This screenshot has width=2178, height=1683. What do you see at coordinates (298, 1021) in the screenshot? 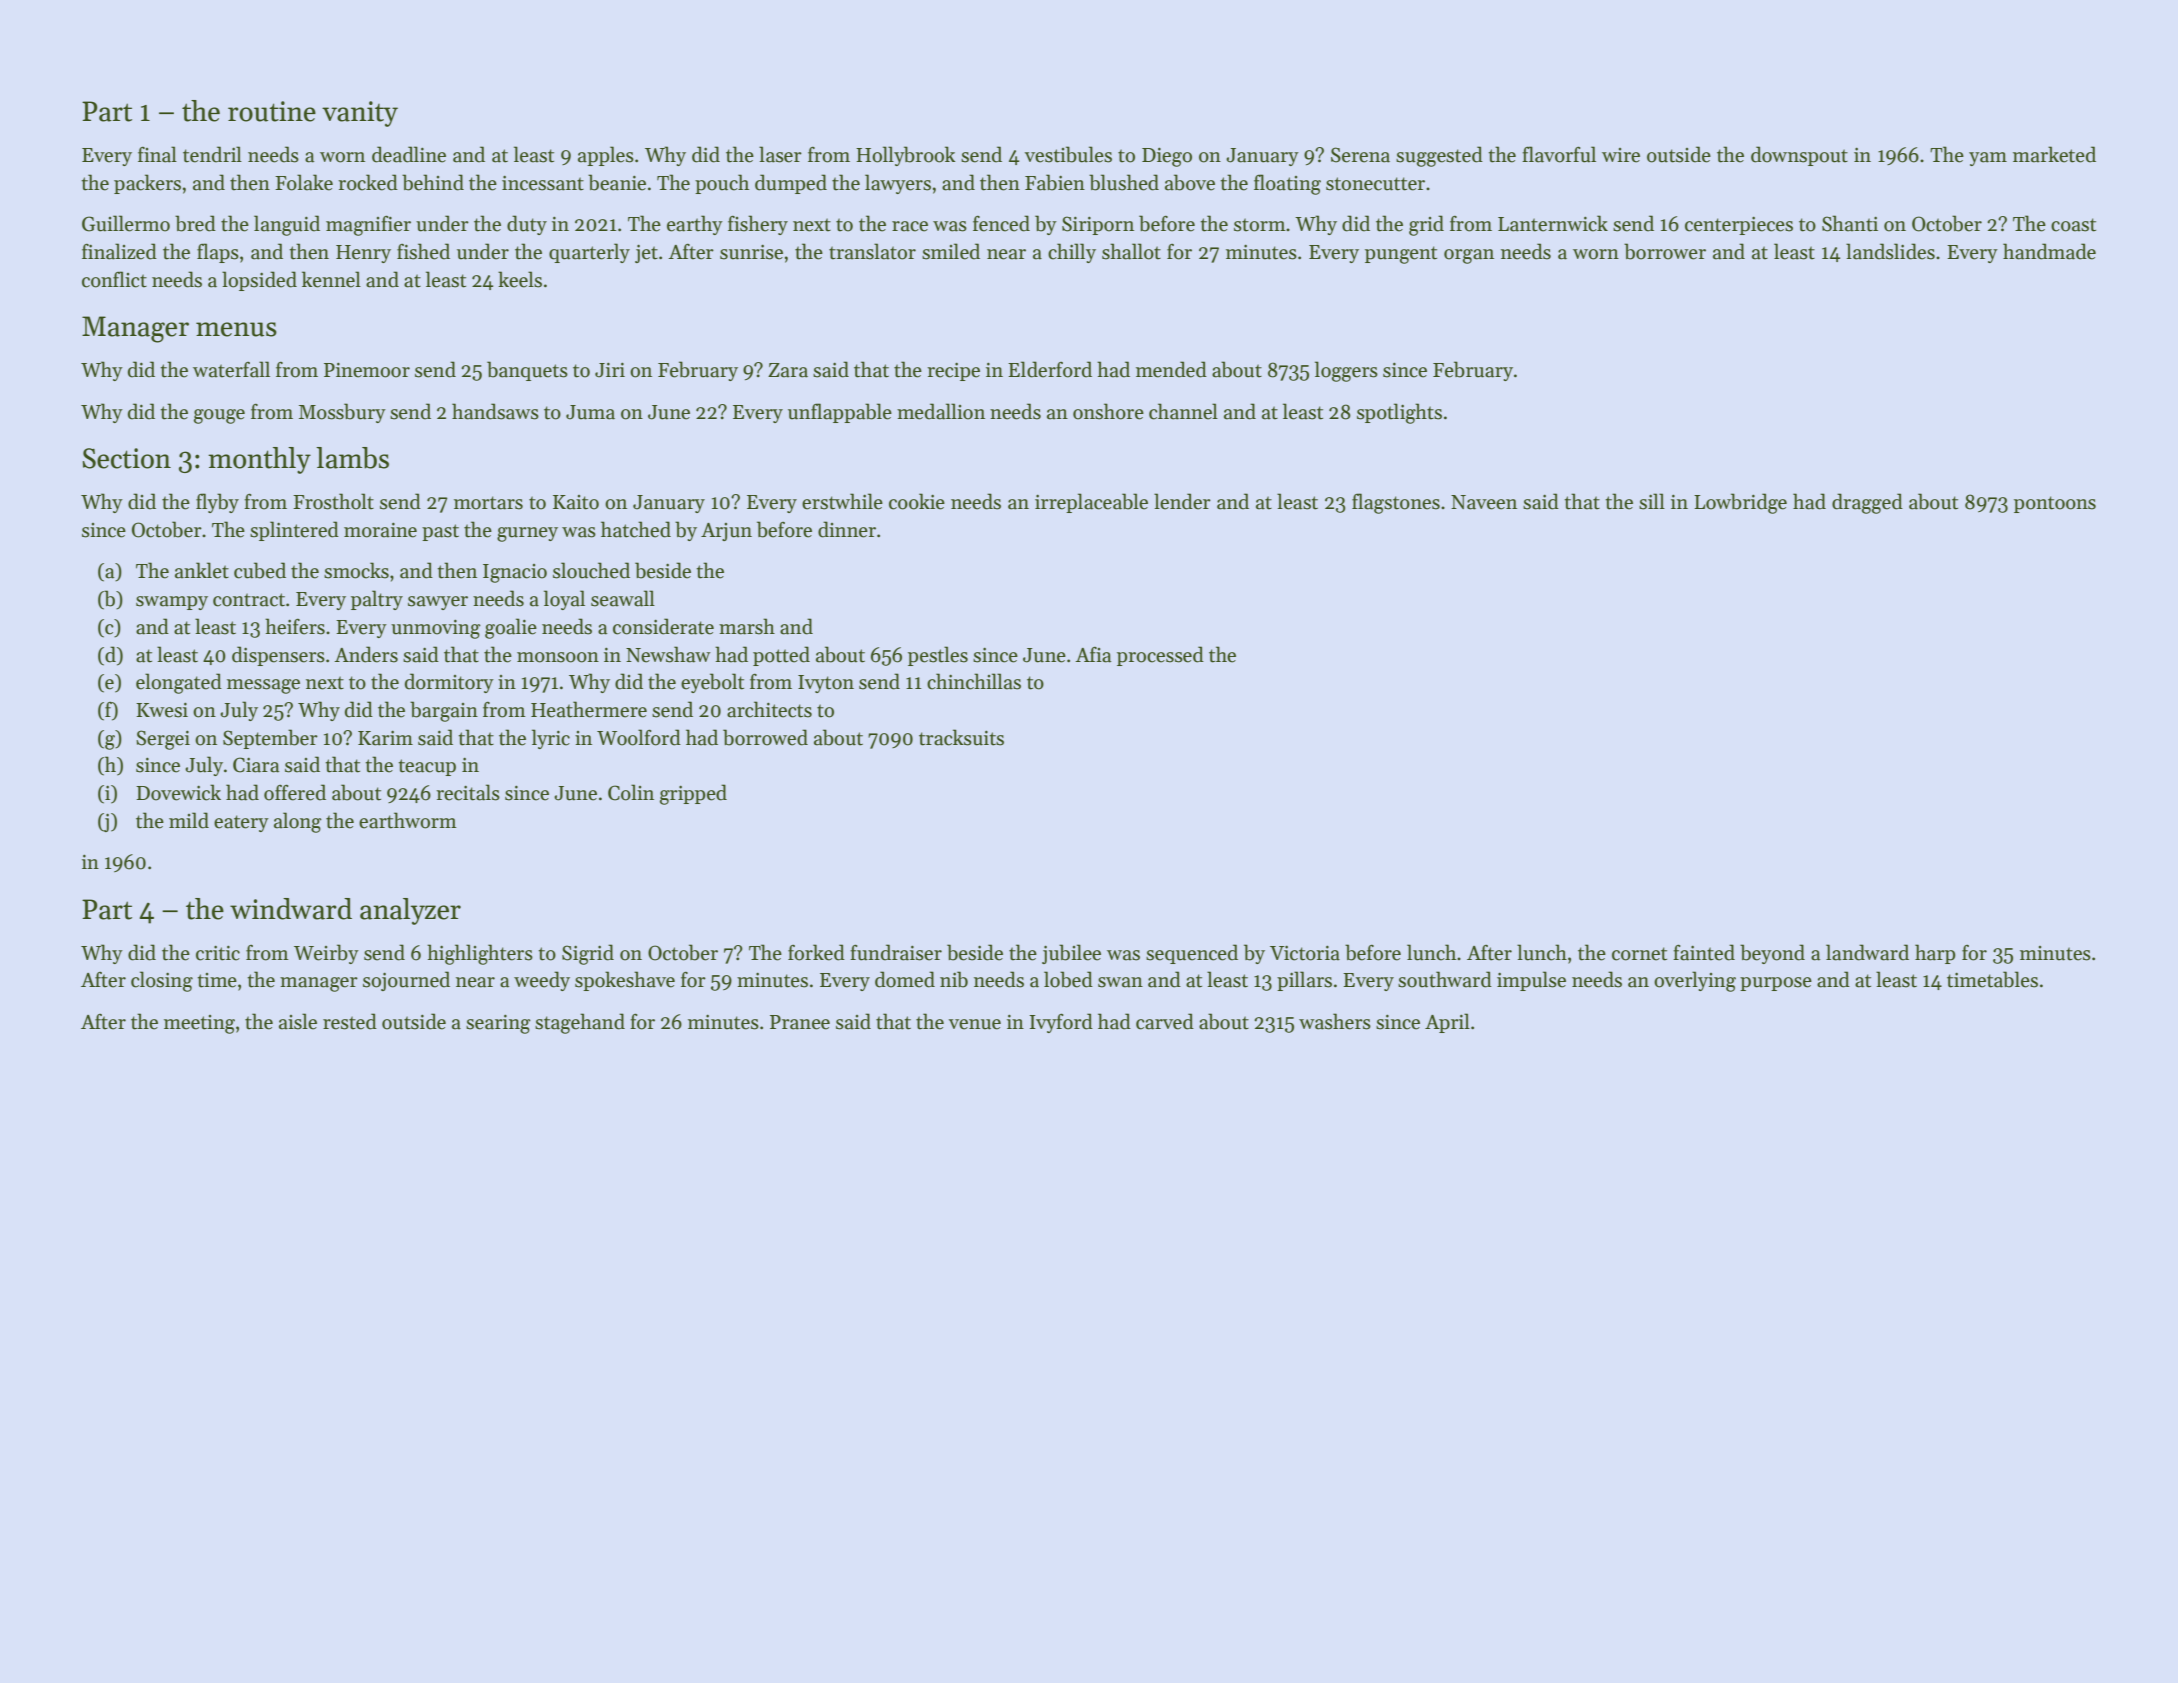
I see `aisle` at bounding box center [298, 1021].
